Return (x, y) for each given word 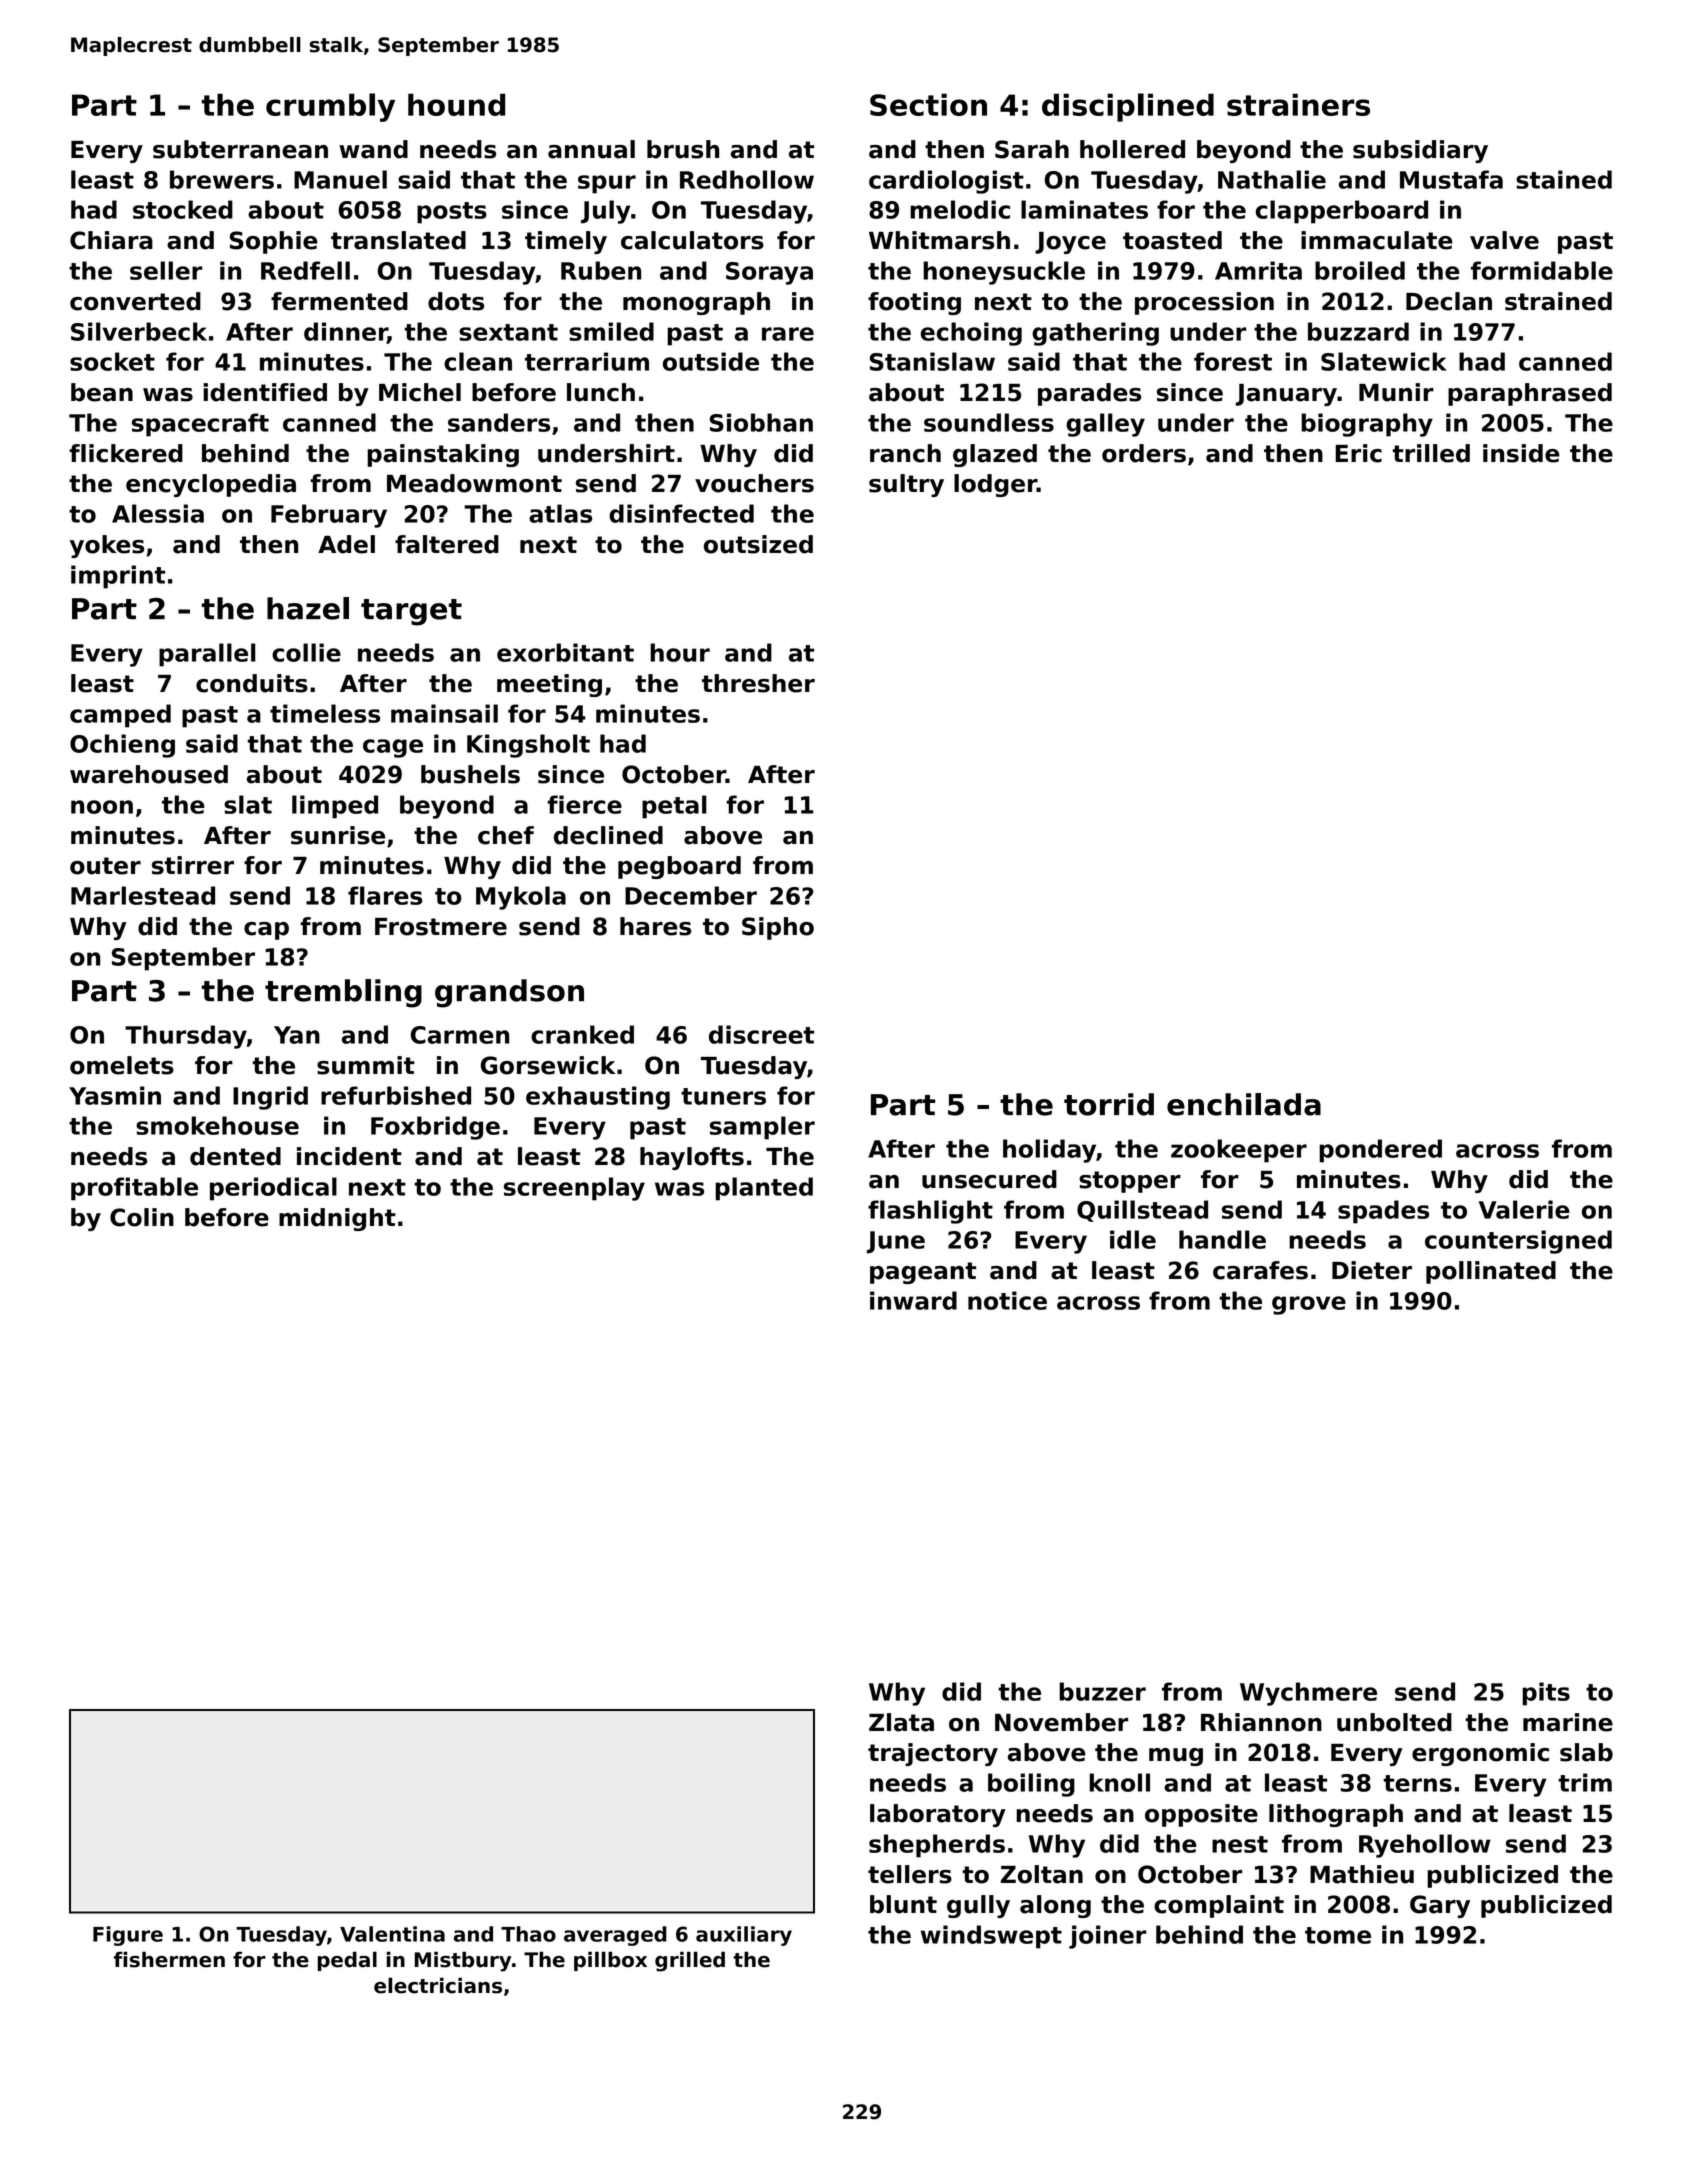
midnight (337, 1219)
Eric (1359, 453)
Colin (142, 1217)
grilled (690, 1961)
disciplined (1128, 107)
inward (913, 1300)
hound (456, 104)
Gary (1440, 1906)
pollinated (1491, 1272)
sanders (499, 422)
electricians (438, 1985)
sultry (906, 485)
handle (1222, 1239)
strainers (1298, 104)
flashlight (930, 1212)
